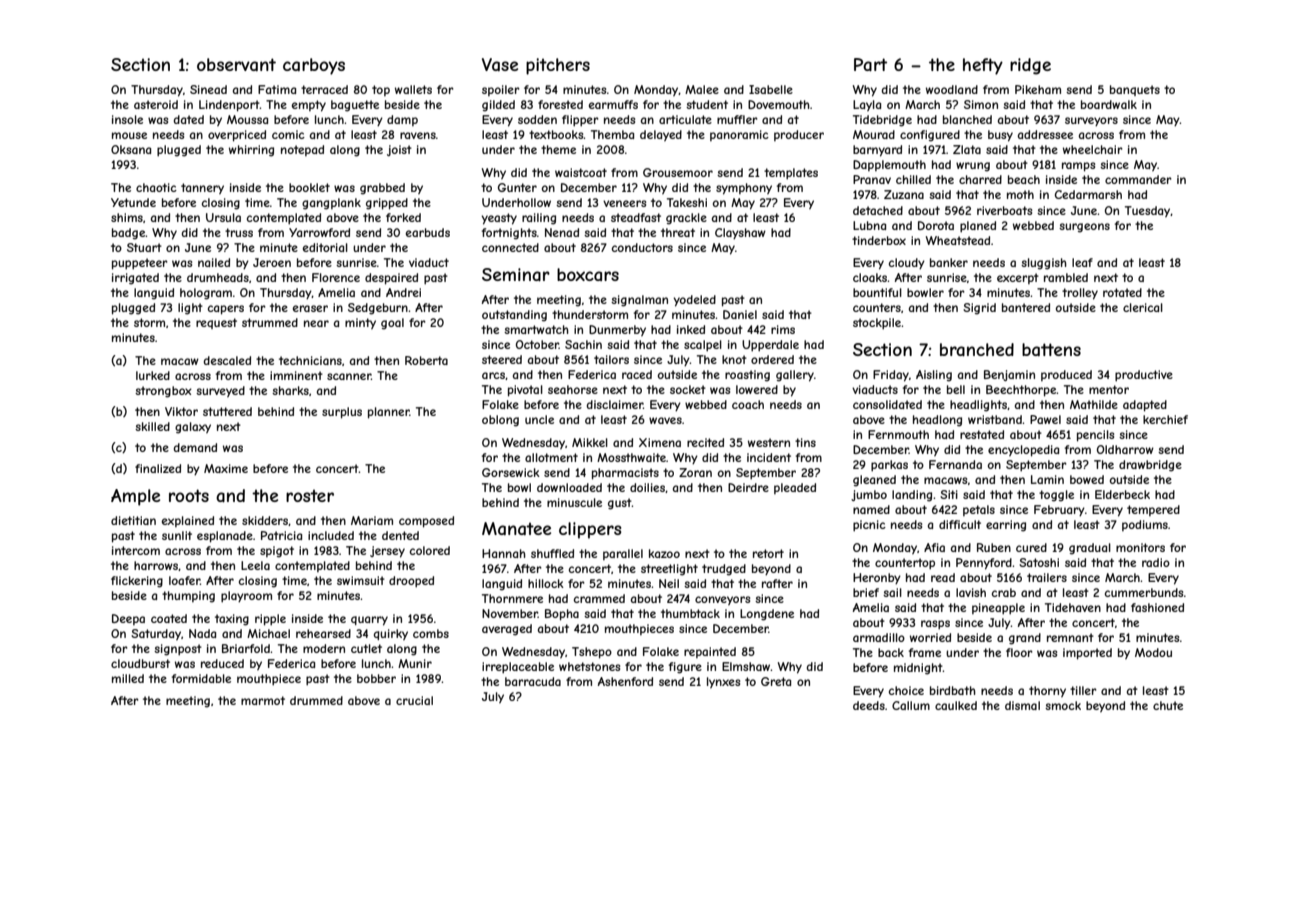 This screenshot has height=924, width=1308. I want to click on sail, so click(892, 592).
